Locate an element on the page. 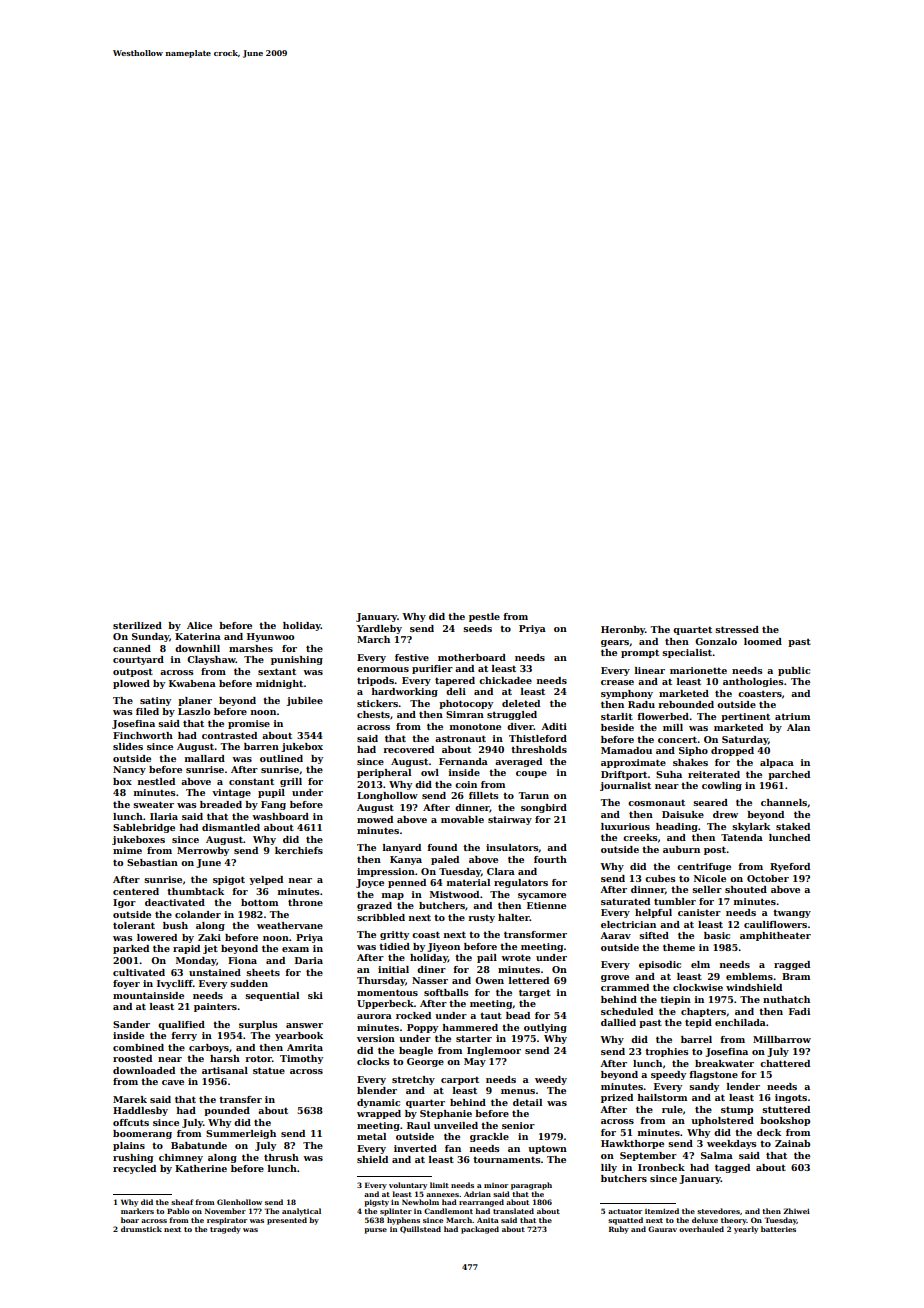 This document has height=1308, width=924. midnight is located at coordinates (279, 684).
